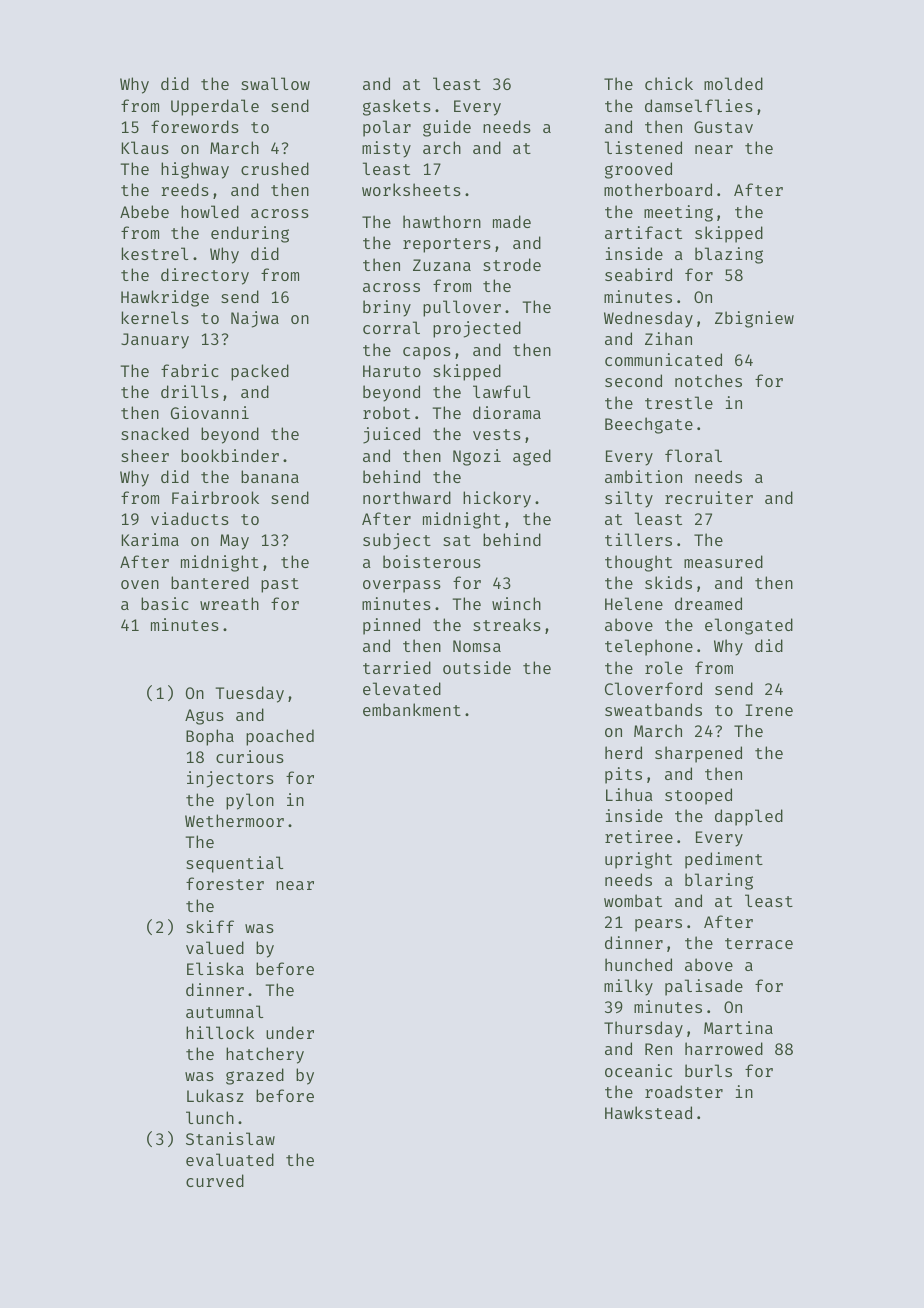  I want to click on curved, so click(215, 1180).
